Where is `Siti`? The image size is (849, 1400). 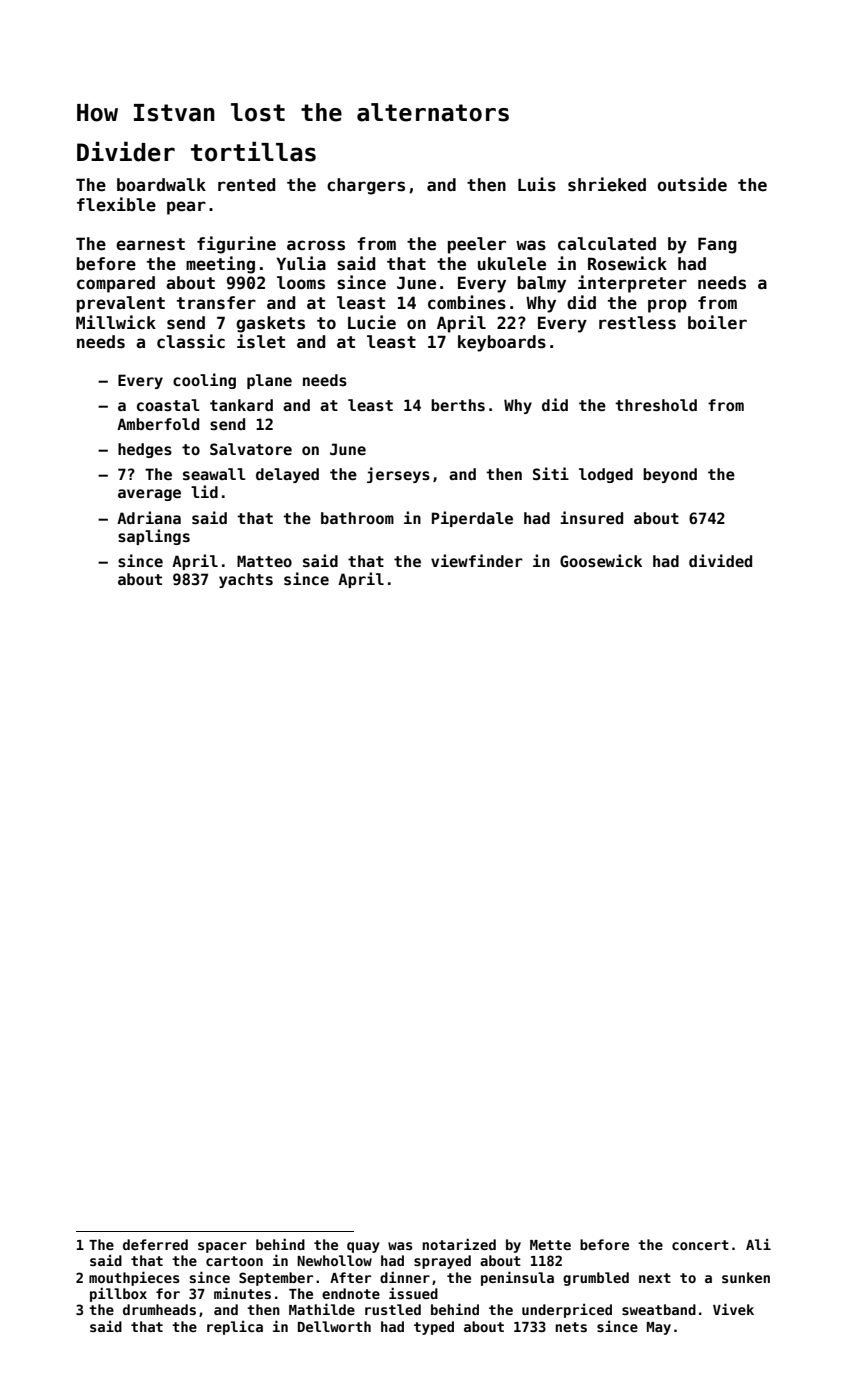 Siti is located at coordinates (551, 473).
